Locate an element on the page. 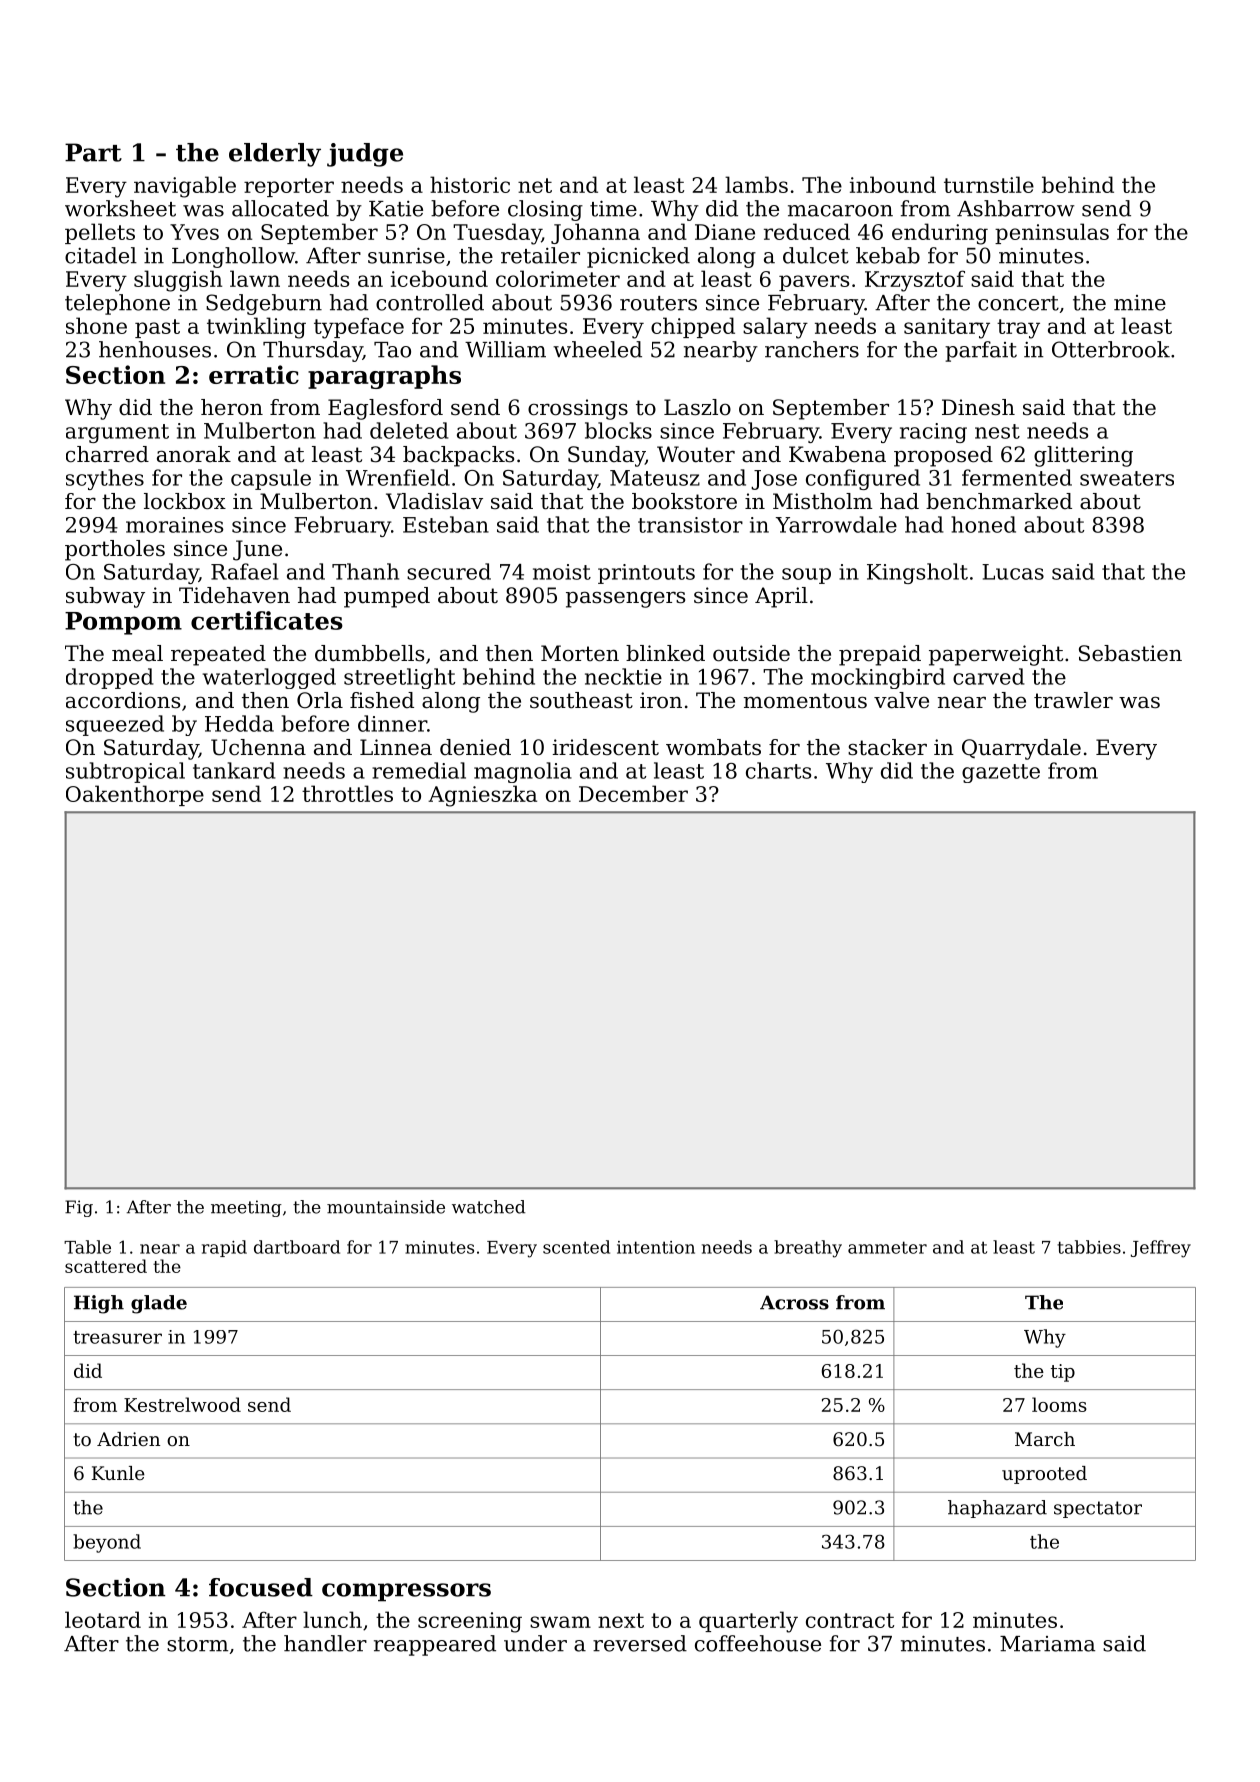 This document has width=1260, height=1782. Agnieszka is located at coordinates (482, 796).
